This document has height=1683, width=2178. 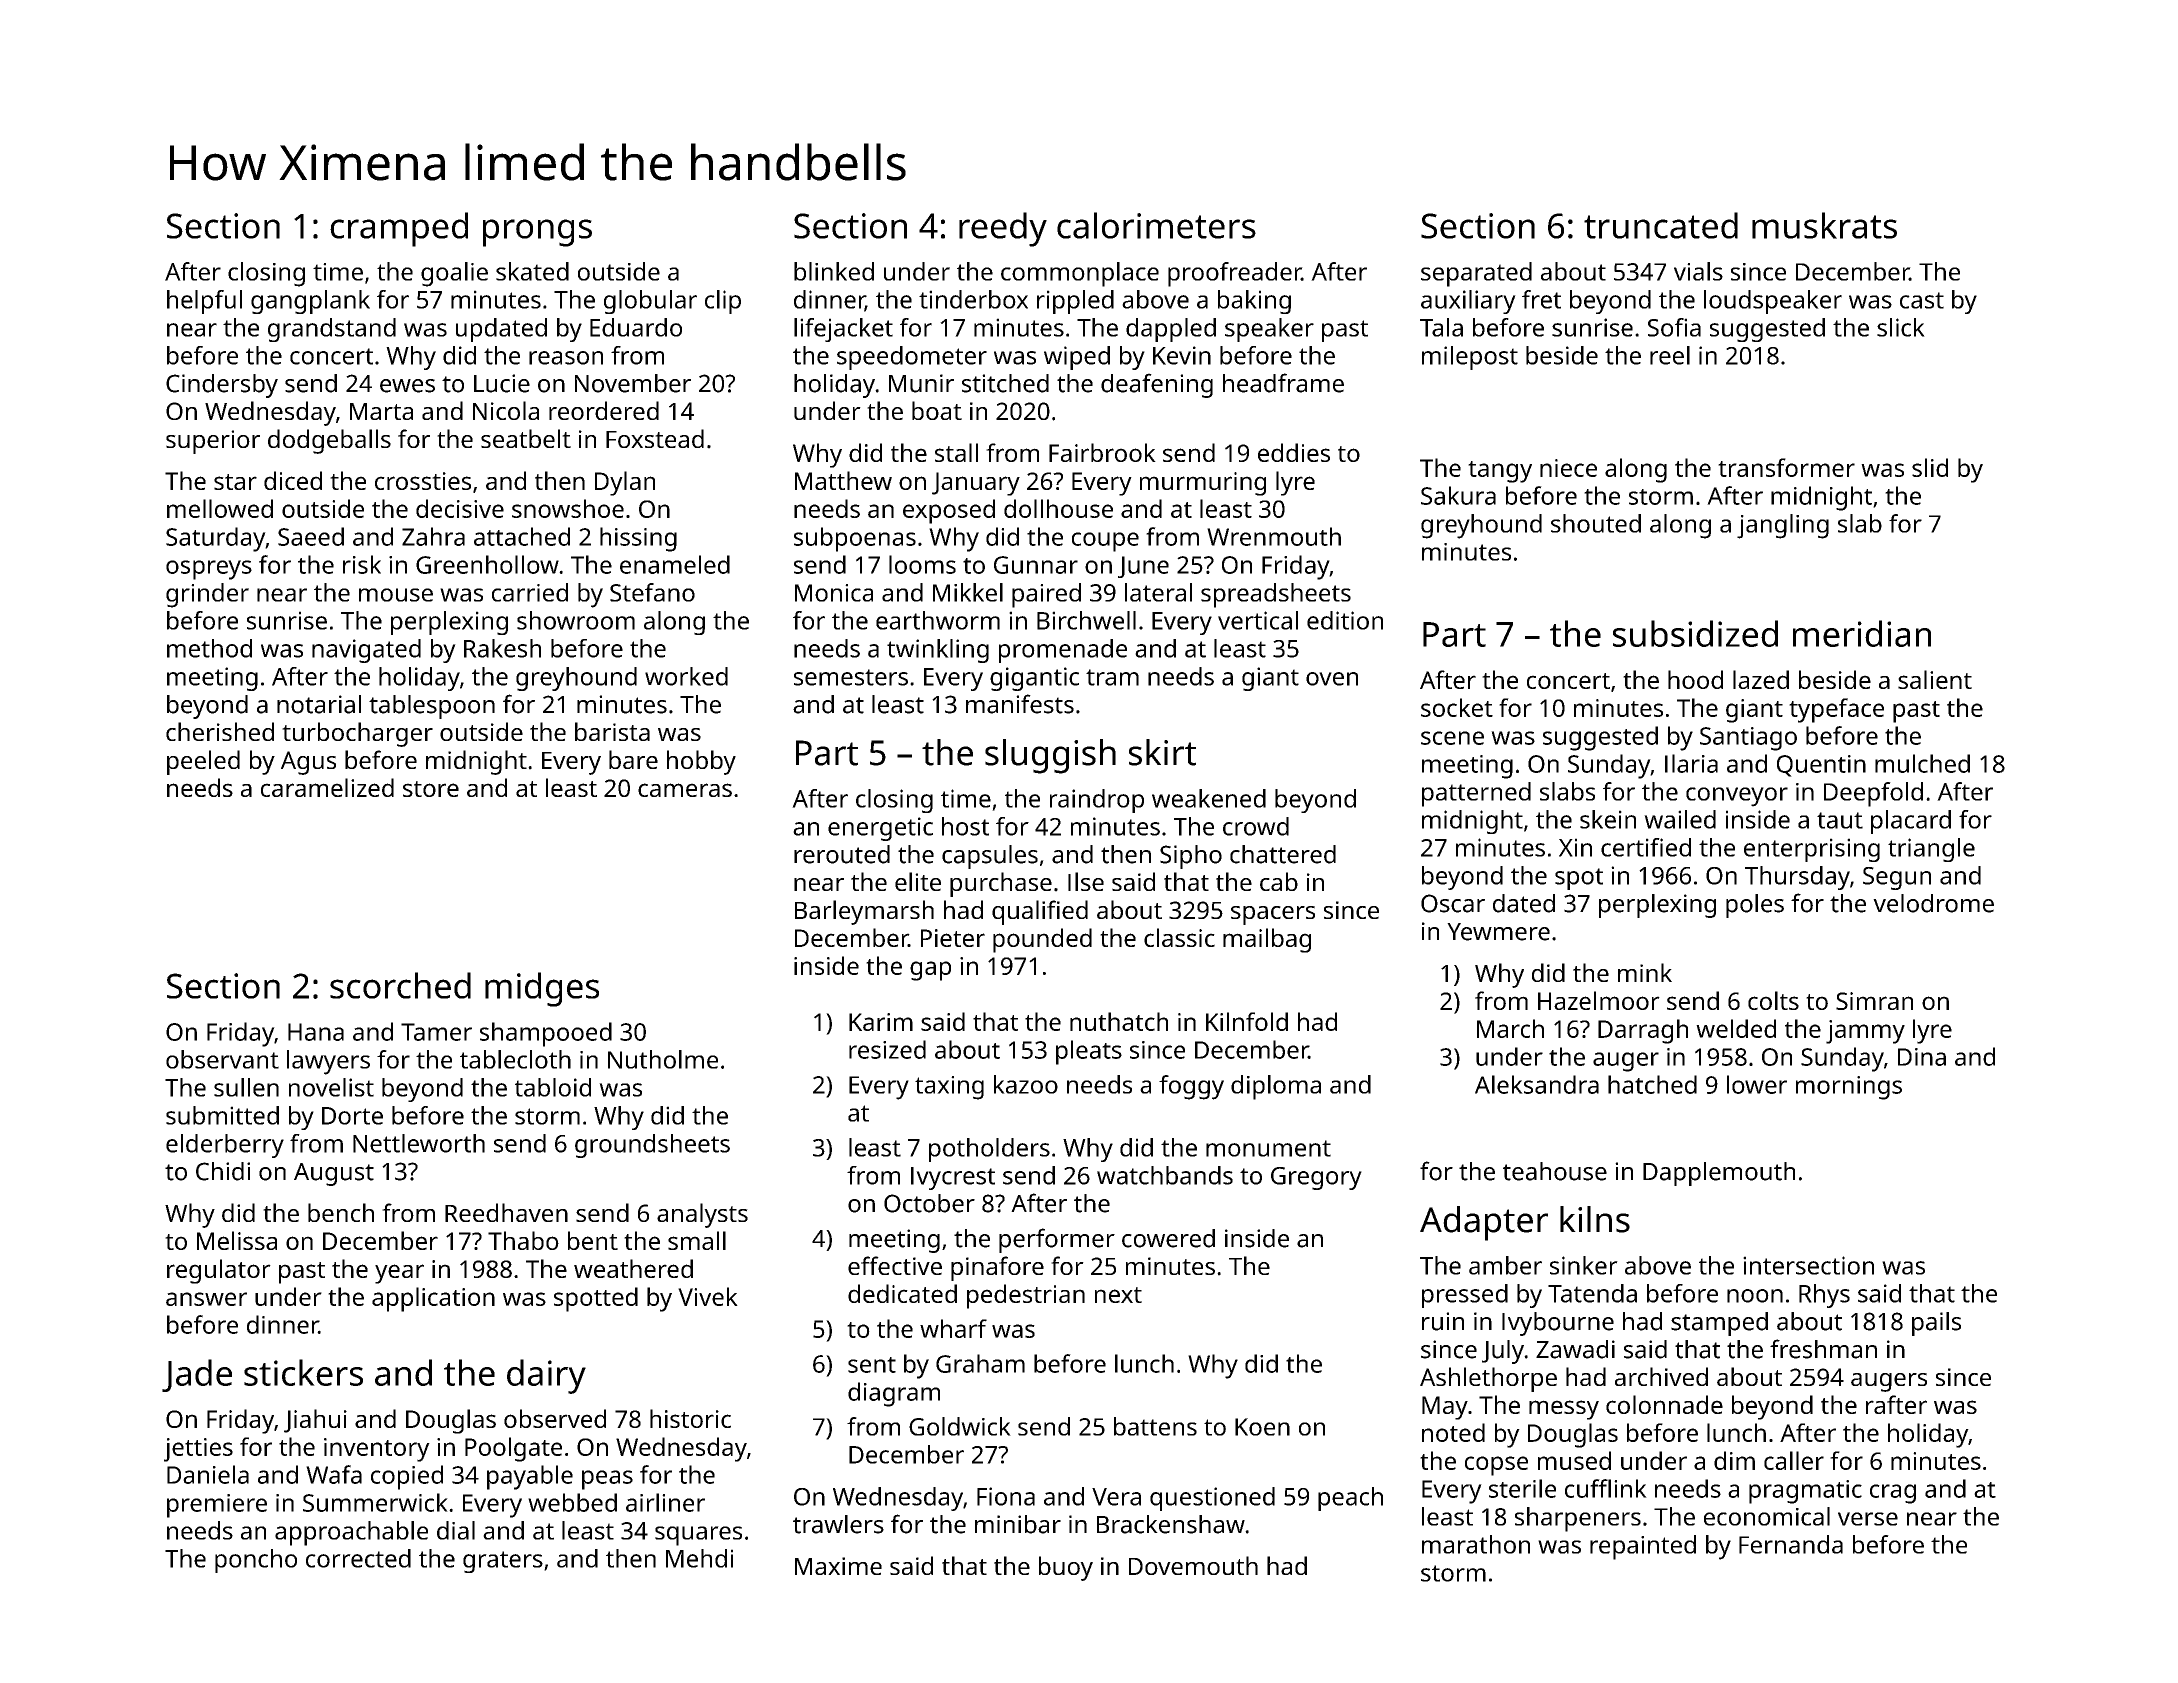 I want to click on historic, so click(x=690, y=1418).
